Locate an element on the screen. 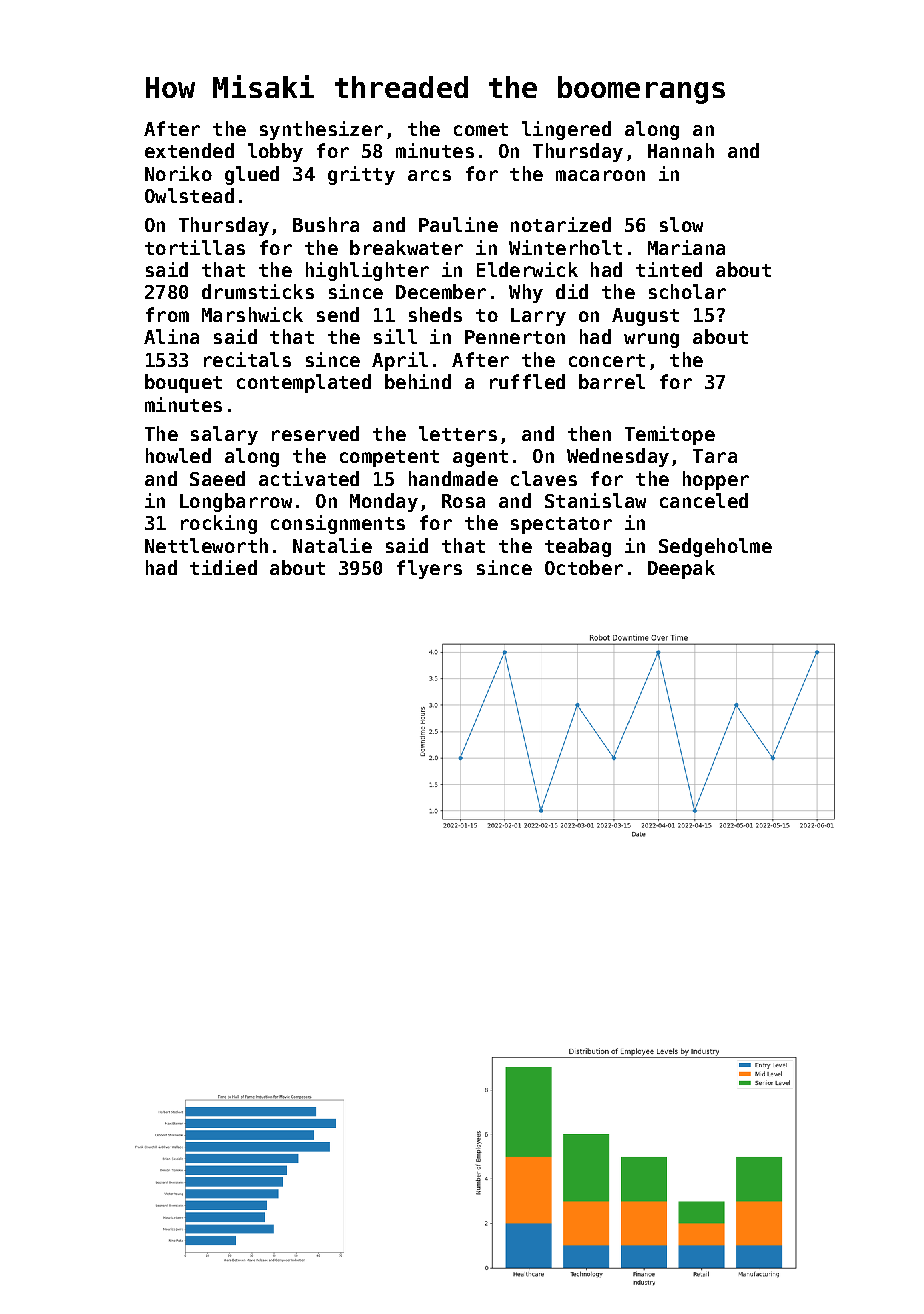 The image size is (924, 1314). howled is located at coordinates (178, 455).
